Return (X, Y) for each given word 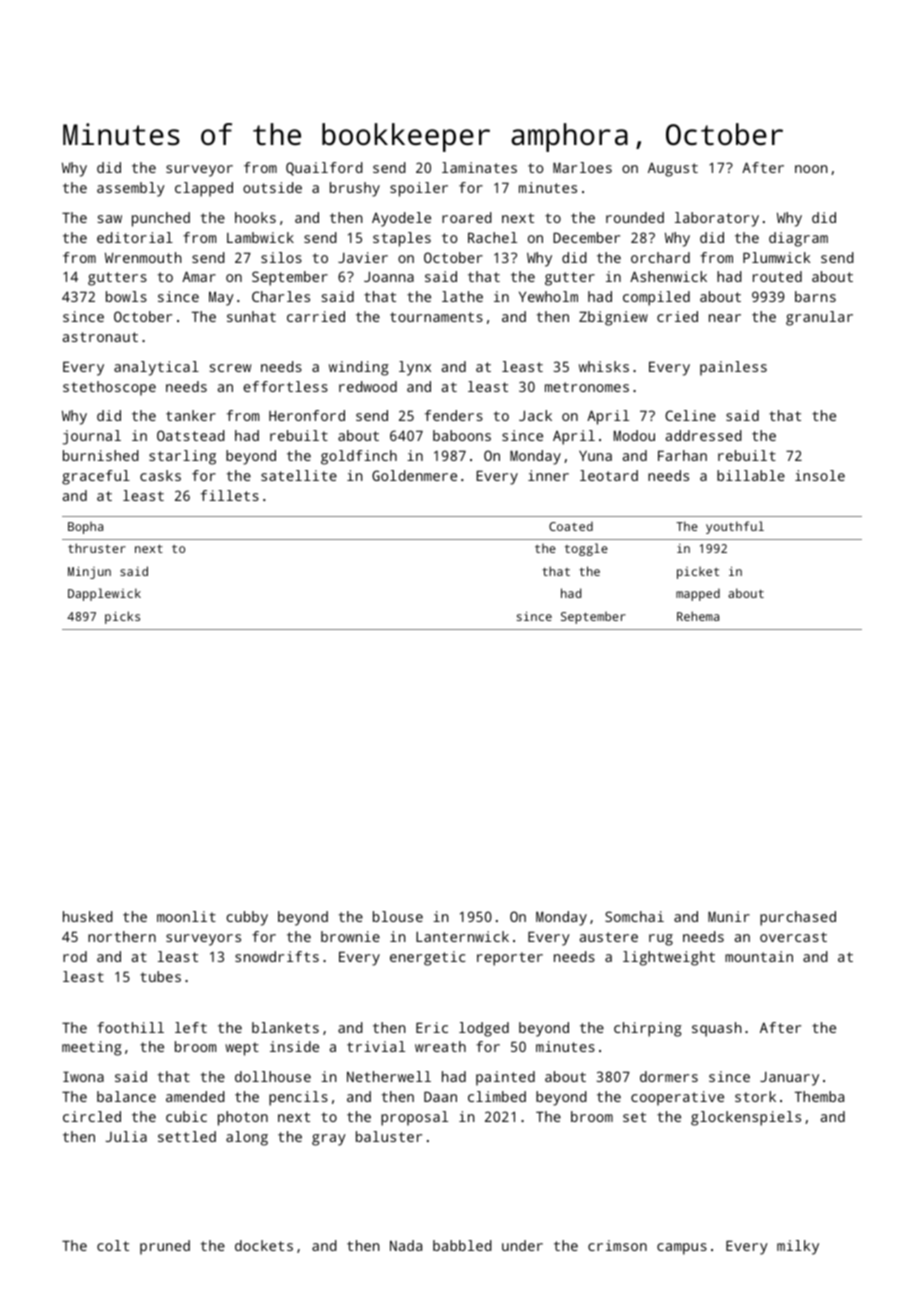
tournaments (436, 317)
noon (811, 169)
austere (609, 937)
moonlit (186, 916)
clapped (204, 189)
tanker (191, 415)
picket (698, 572)
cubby (247, 918)
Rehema (698, 616)
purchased (798, 918)
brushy (355, 189)
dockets (264, 1245)
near (725, 318)
